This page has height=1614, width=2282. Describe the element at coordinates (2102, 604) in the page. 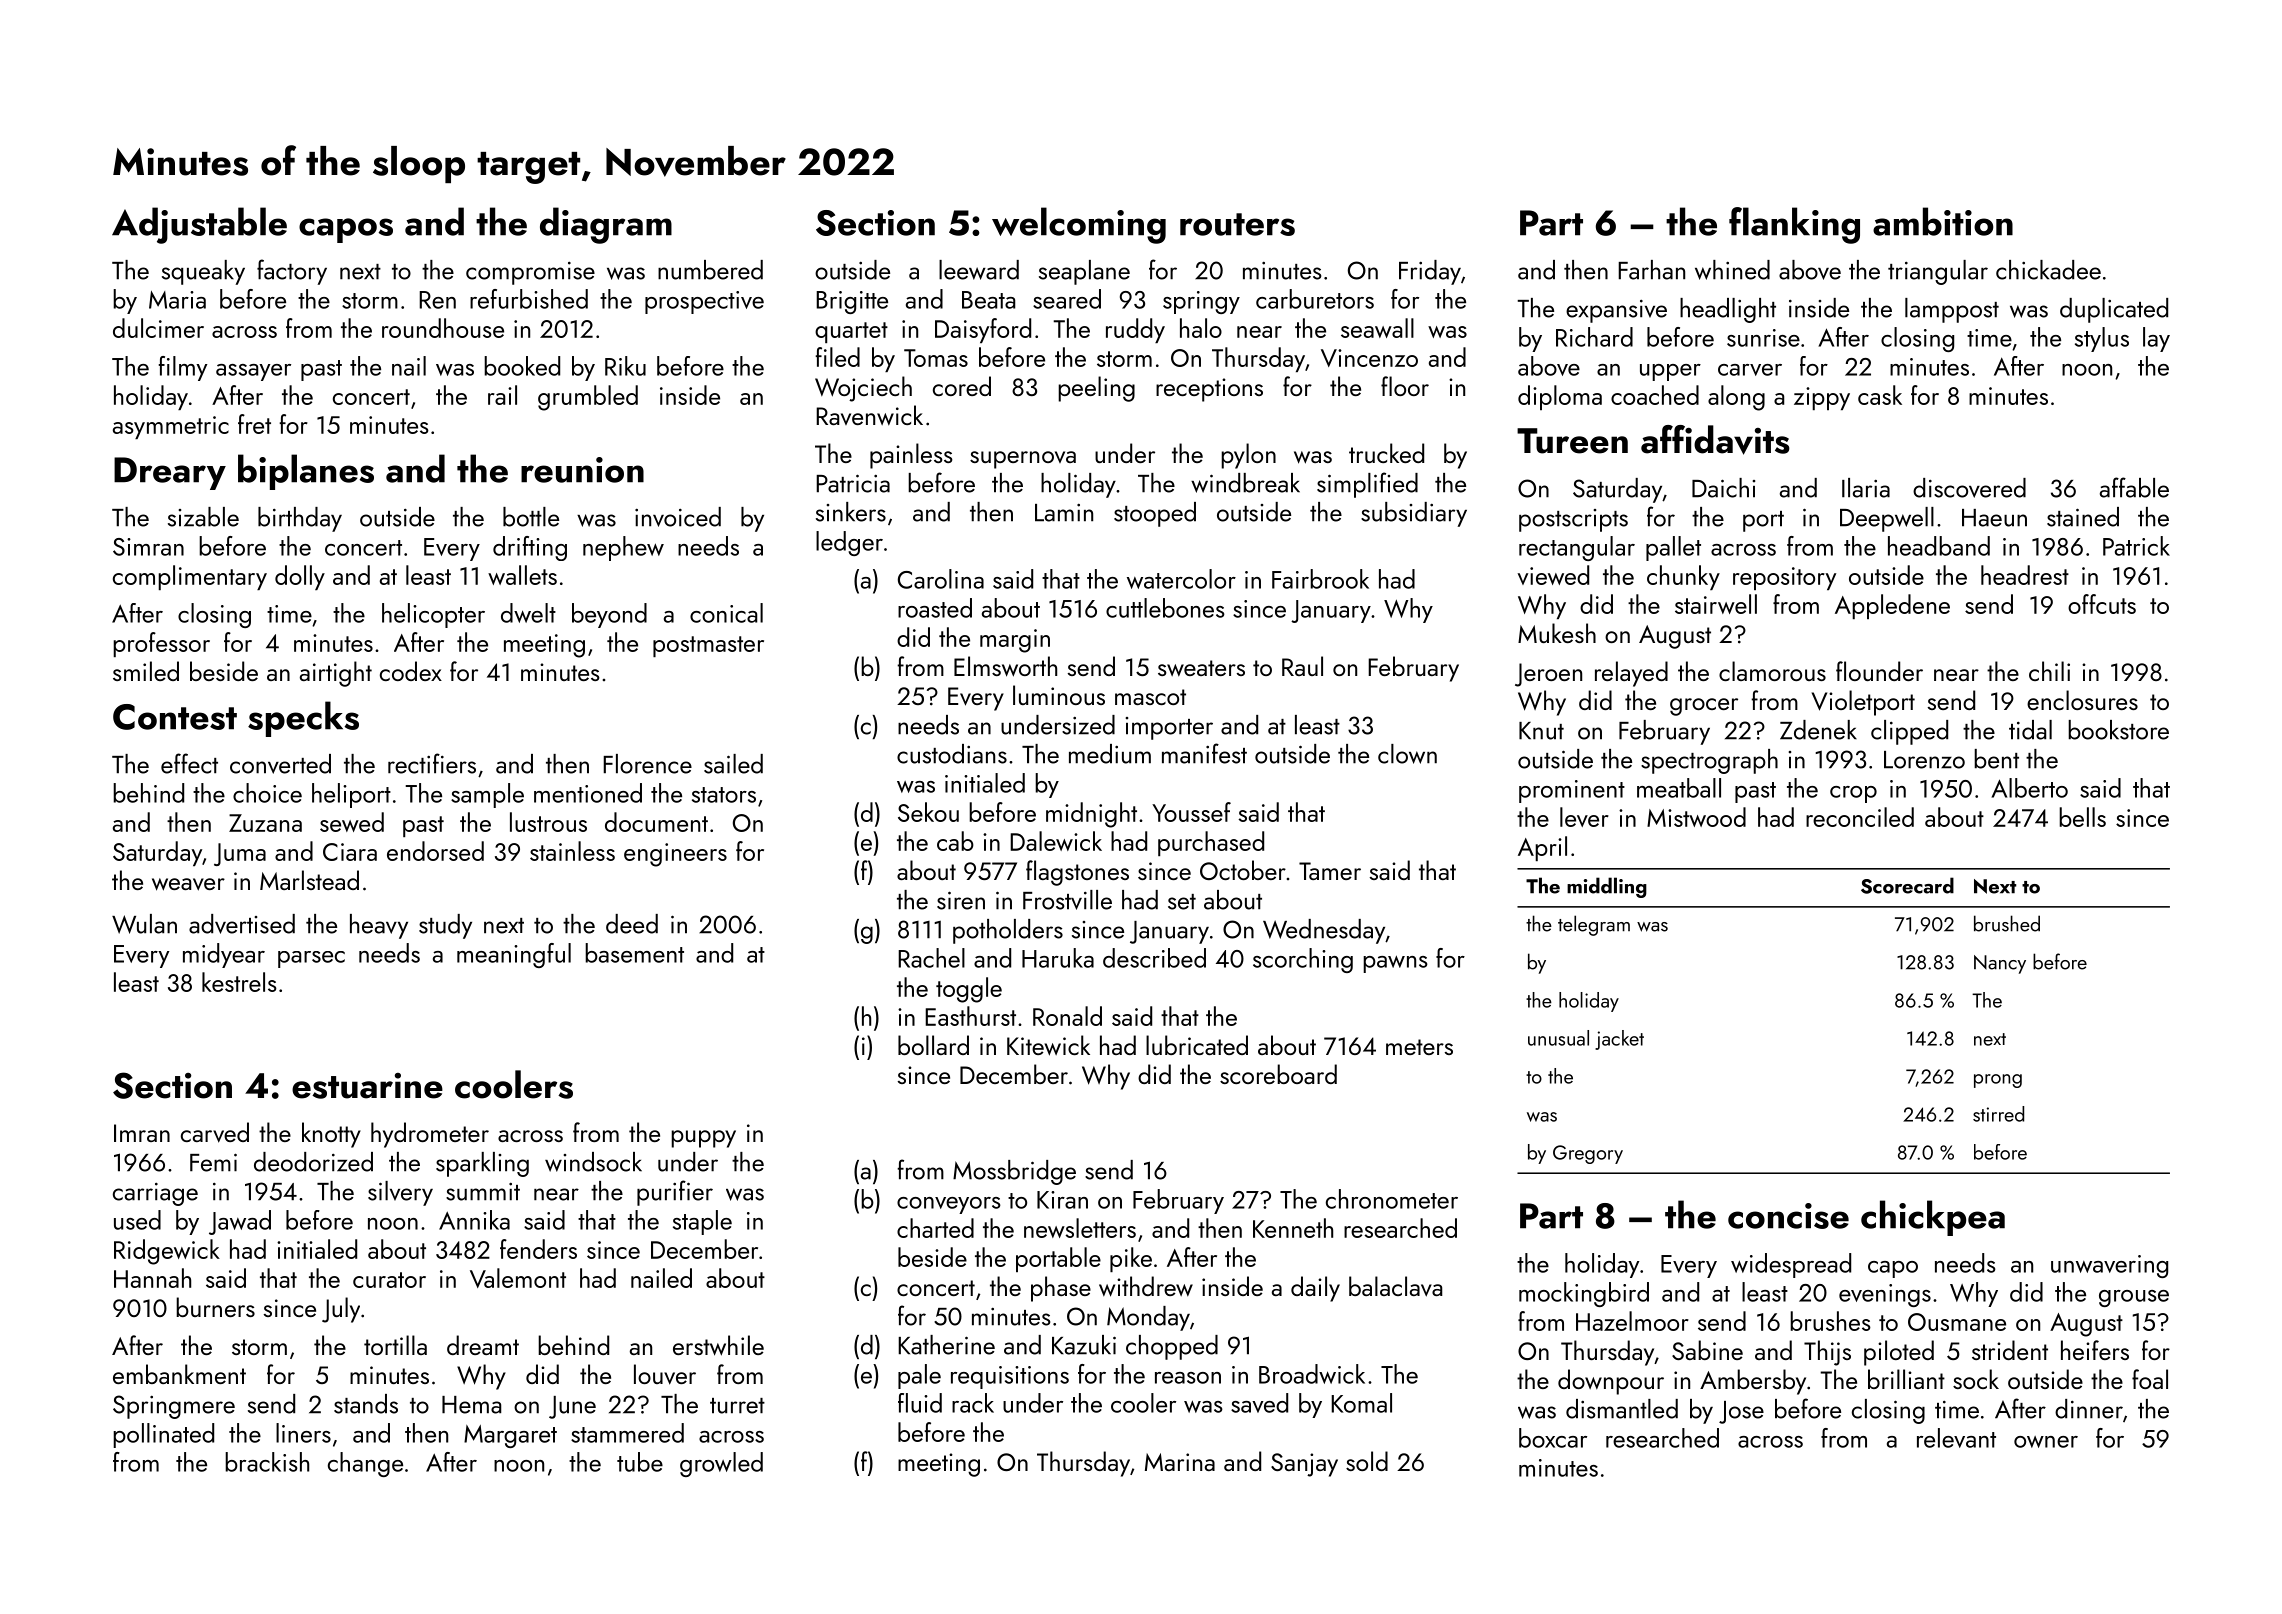

I see `offcuts` at that location.
